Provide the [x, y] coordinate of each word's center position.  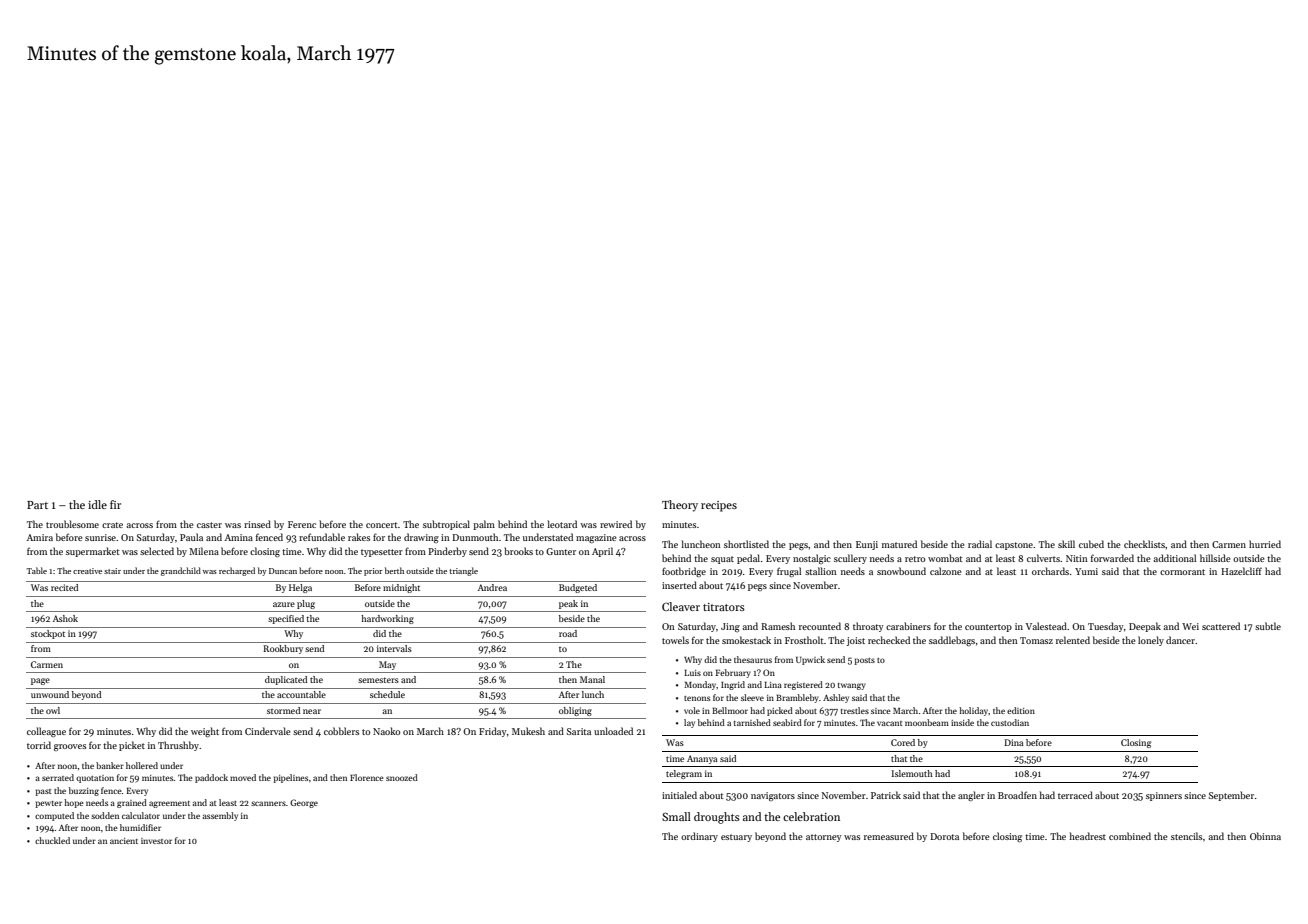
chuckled [52, 840]
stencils [1186, 836]
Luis [692, 673]
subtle [1268, 626]
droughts [717, 818]
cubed [1091, 544]
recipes [719, 506]
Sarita [579, 731]
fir [115, 504]
